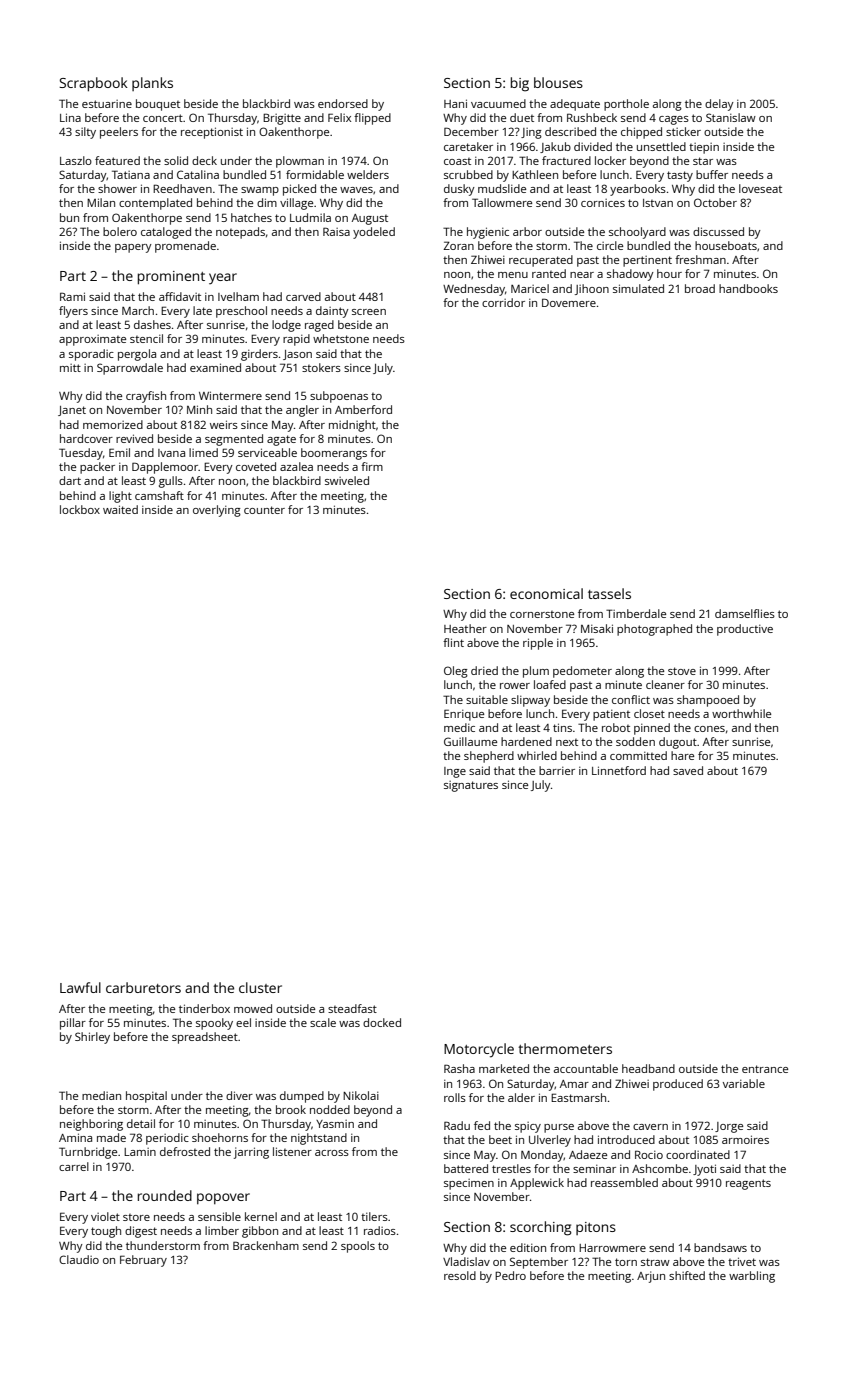 The width and height of the document is (849, 1400). Describe the element at coordinates (460, 1275) in the document. I see `resold` at that location.
